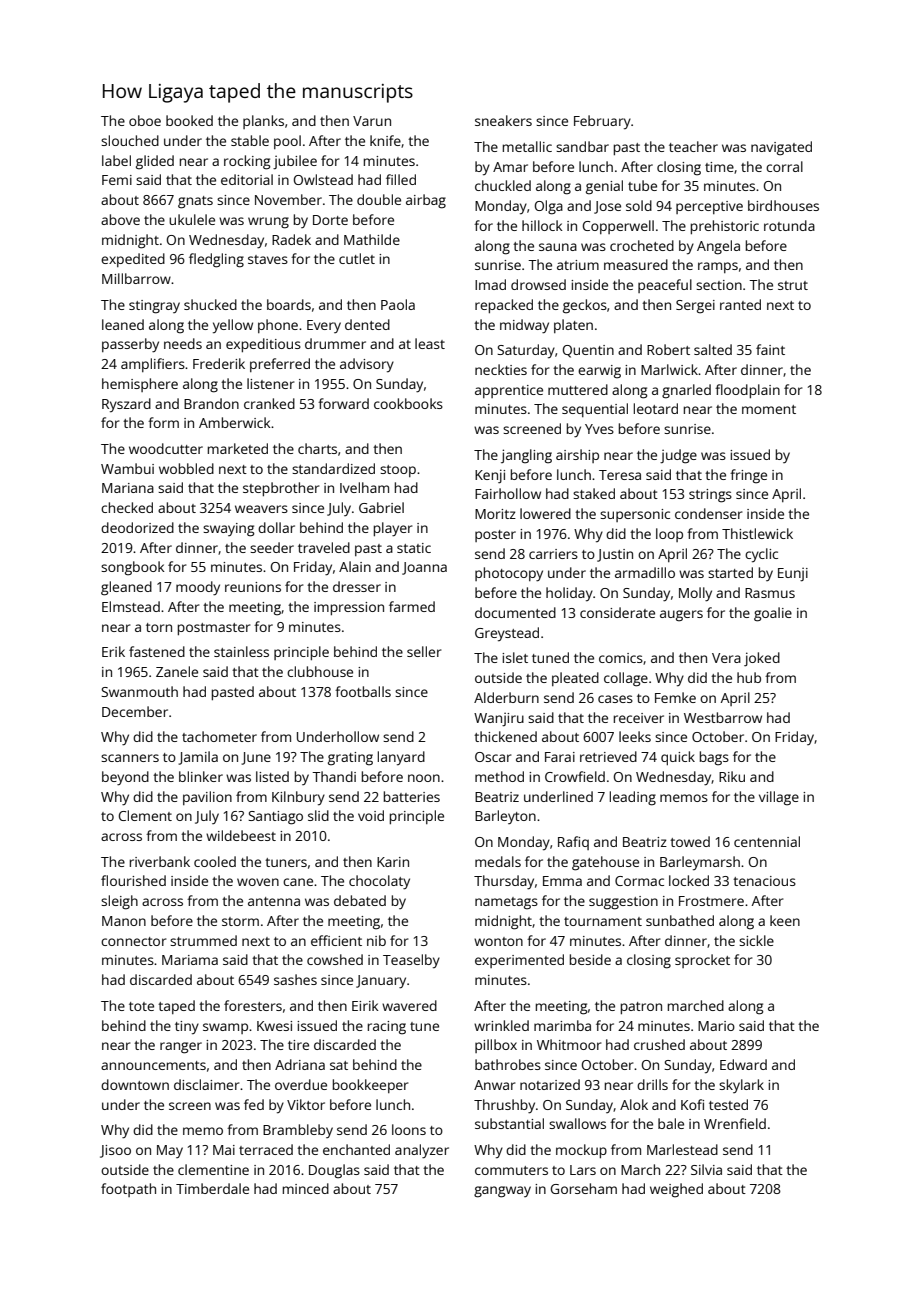 The height and width of the image is (1314, 924). What do you see at coordinates (686, 391) in the image?
I see `gnarled` at bounding box center [686, 391].
